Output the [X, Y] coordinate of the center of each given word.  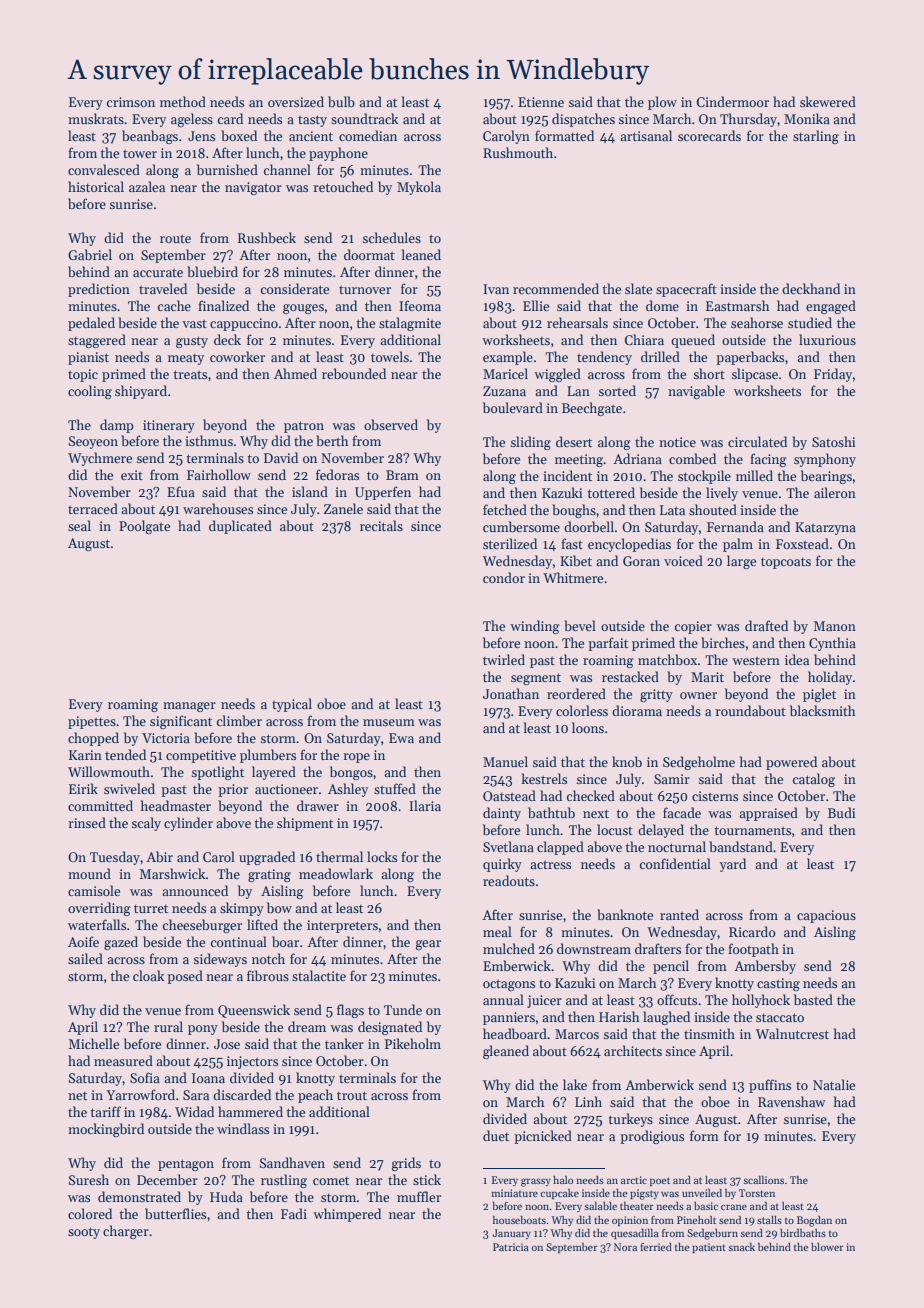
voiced [683, 560]
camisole [94, 890]
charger [126, 1232]
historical [96, 186]
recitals [381, 525]
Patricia [511, 1247]
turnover [365, 290]
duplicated [240, 527]
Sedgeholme [699, 763]
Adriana [637, 458]
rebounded [354, 373]
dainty [502, 814]
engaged [831, 307]
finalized [223, 305]
